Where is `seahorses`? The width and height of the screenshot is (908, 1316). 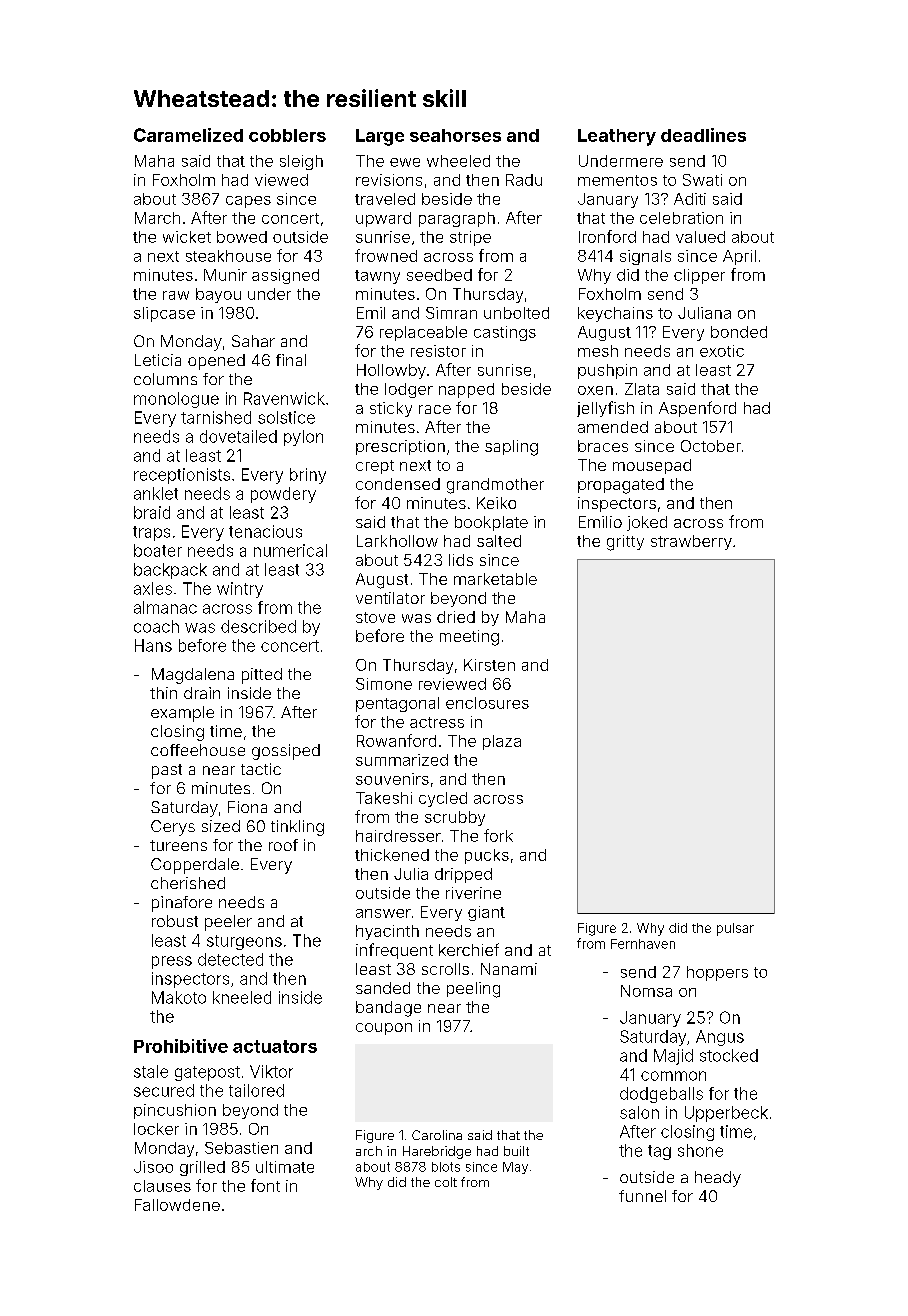 seahorses is located at coordinates (455, 135).
